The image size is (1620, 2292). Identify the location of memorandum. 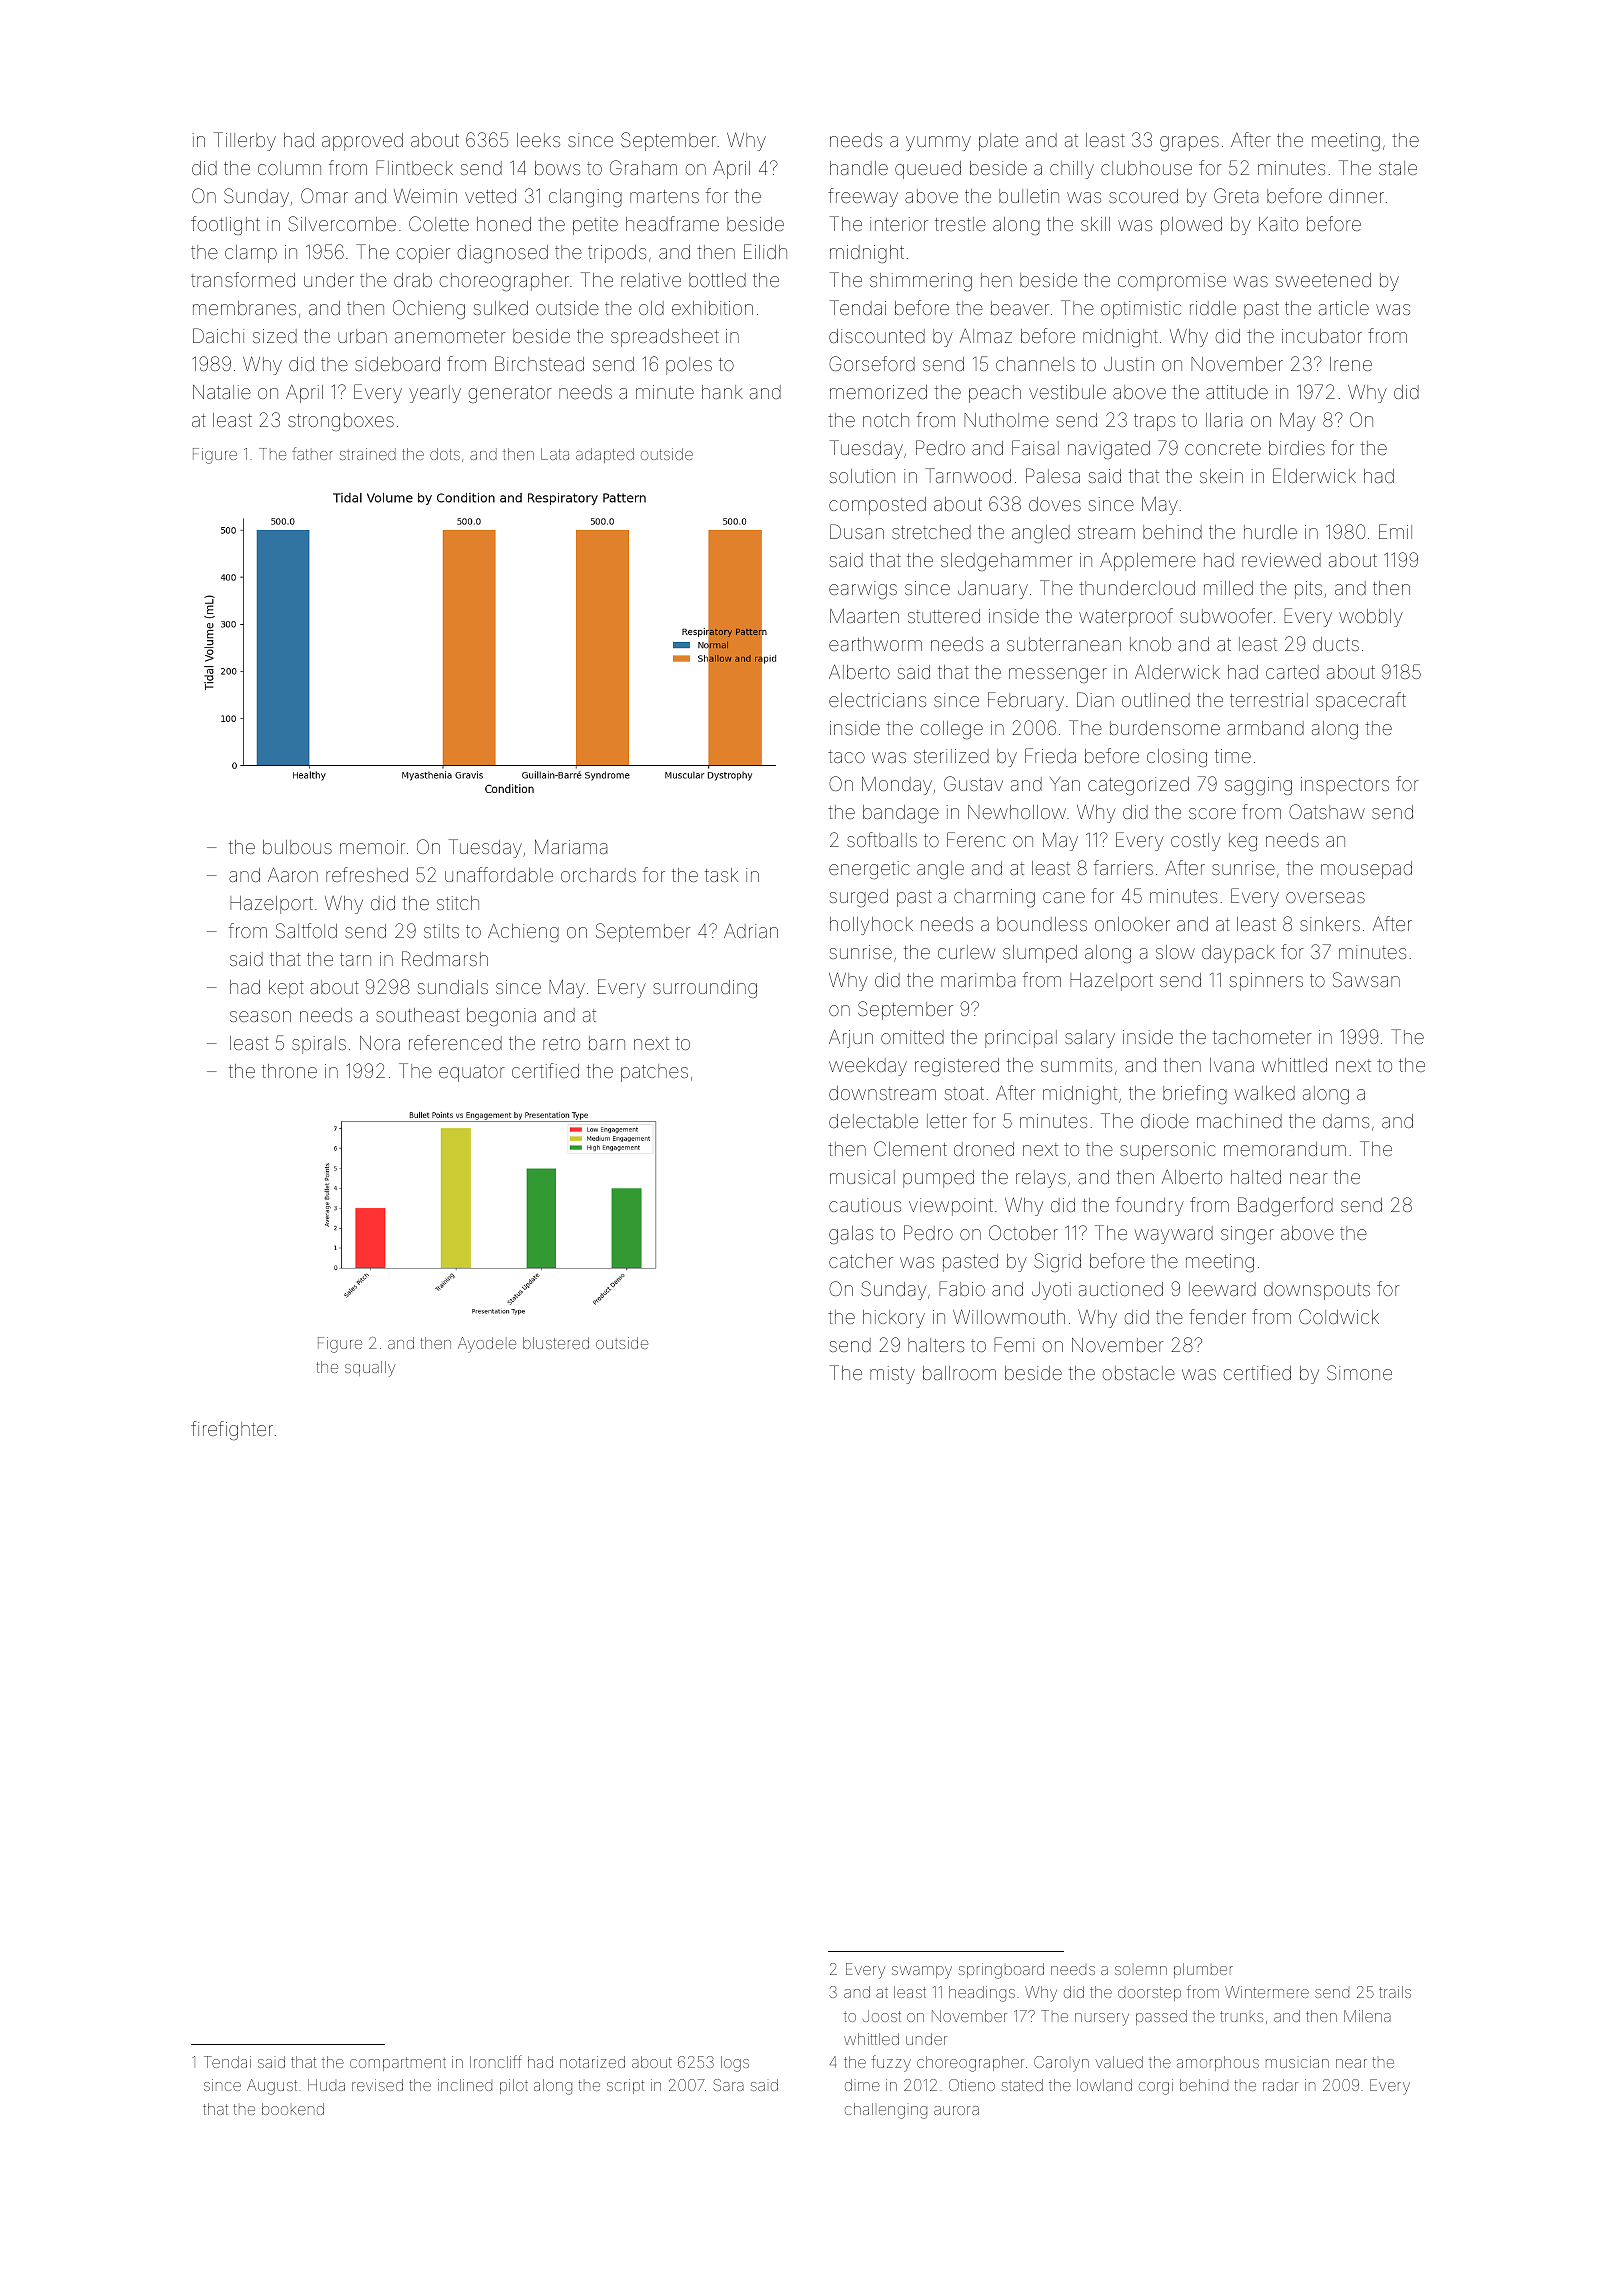
(1285, 1149).
